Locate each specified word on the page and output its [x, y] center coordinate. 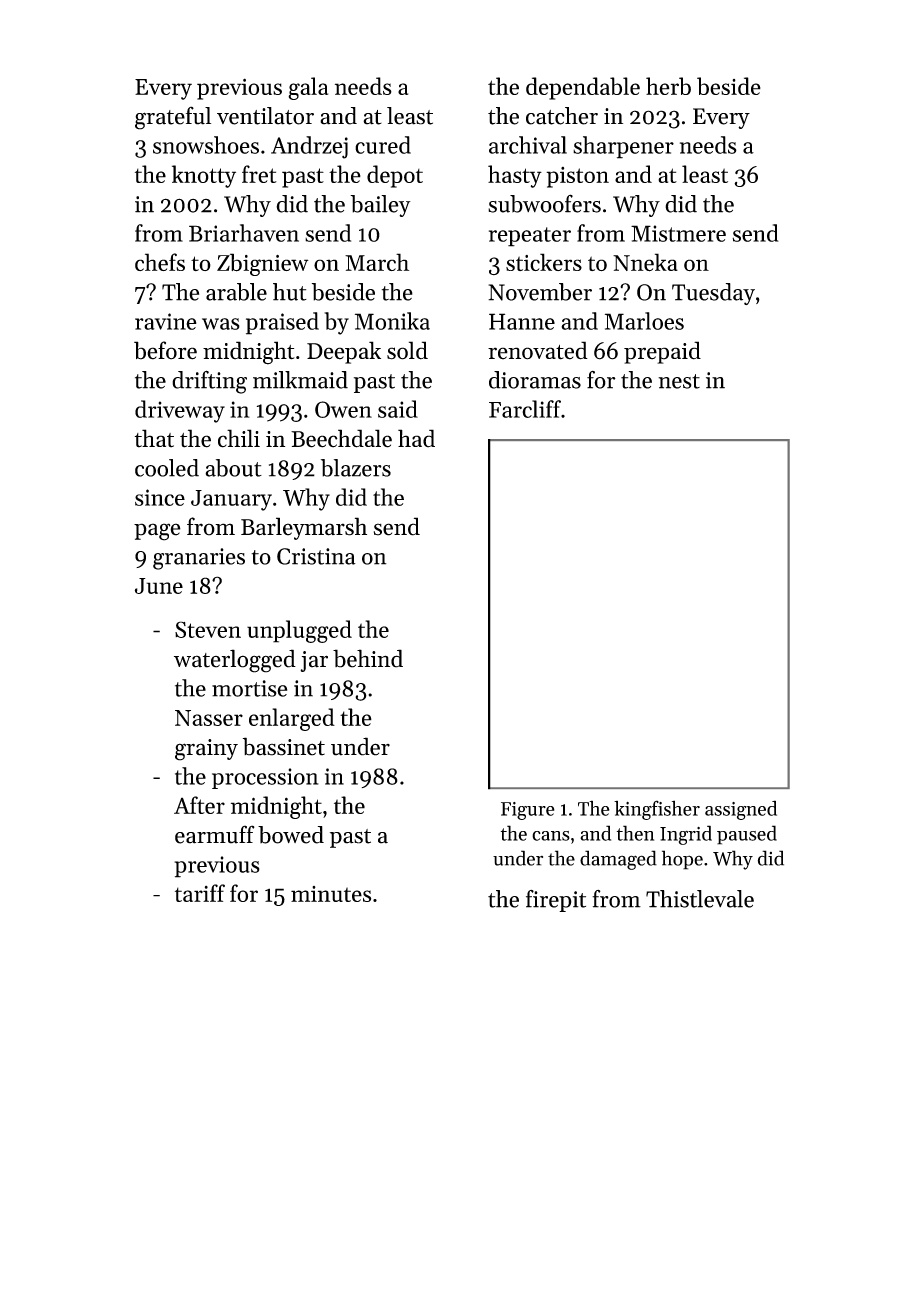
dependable [583, 88]
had [416, 438]
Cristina [316, 556]
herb [668, 86]
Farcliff [525, 409]
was [221, 324]
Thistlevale [700, 899]
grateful [173, 118]
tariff [200, 893]
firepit [556, 901]
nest [679, 381]
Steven [208, 629]
